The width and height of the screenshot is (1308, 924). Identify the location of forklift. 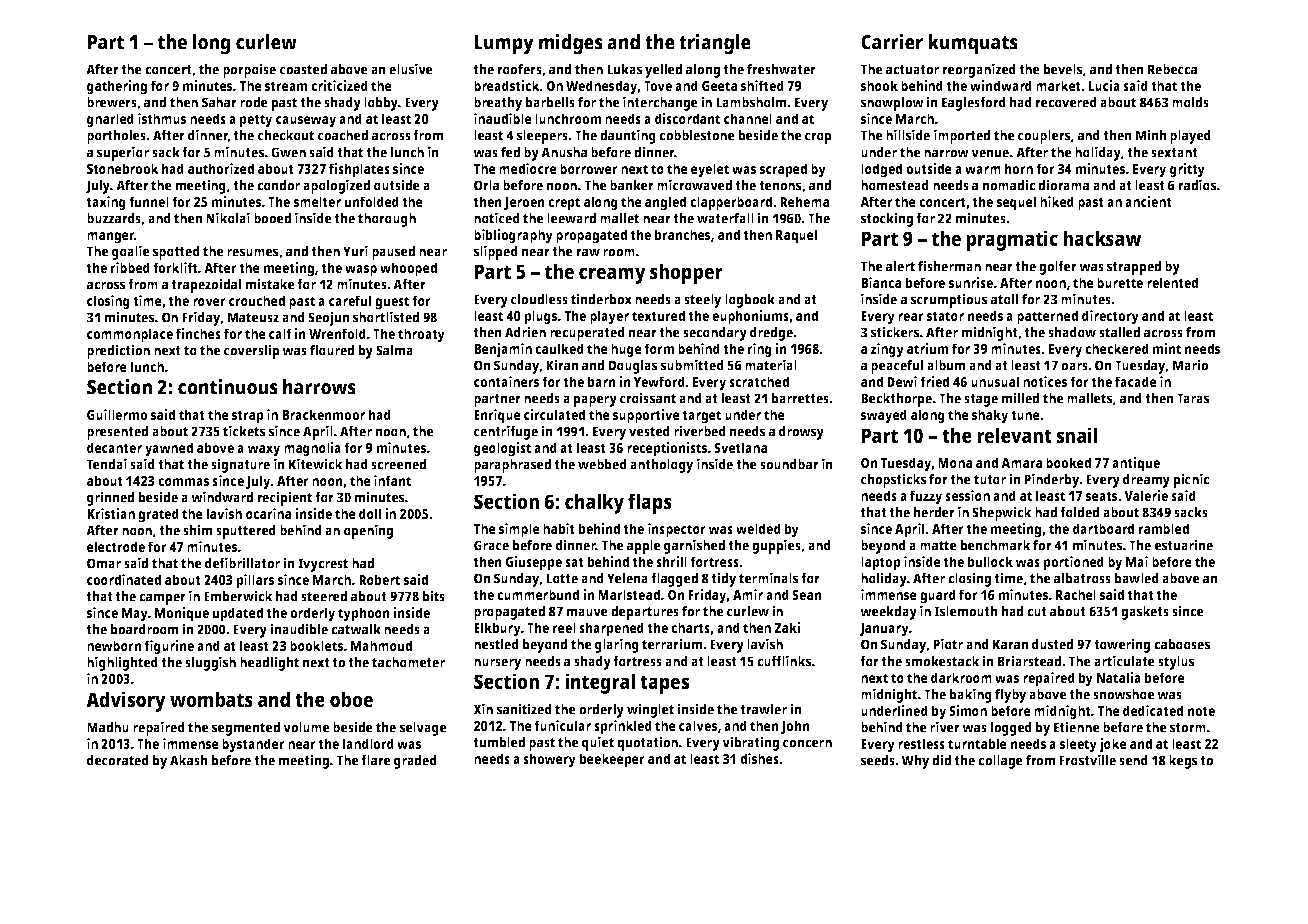
(175, 267).
